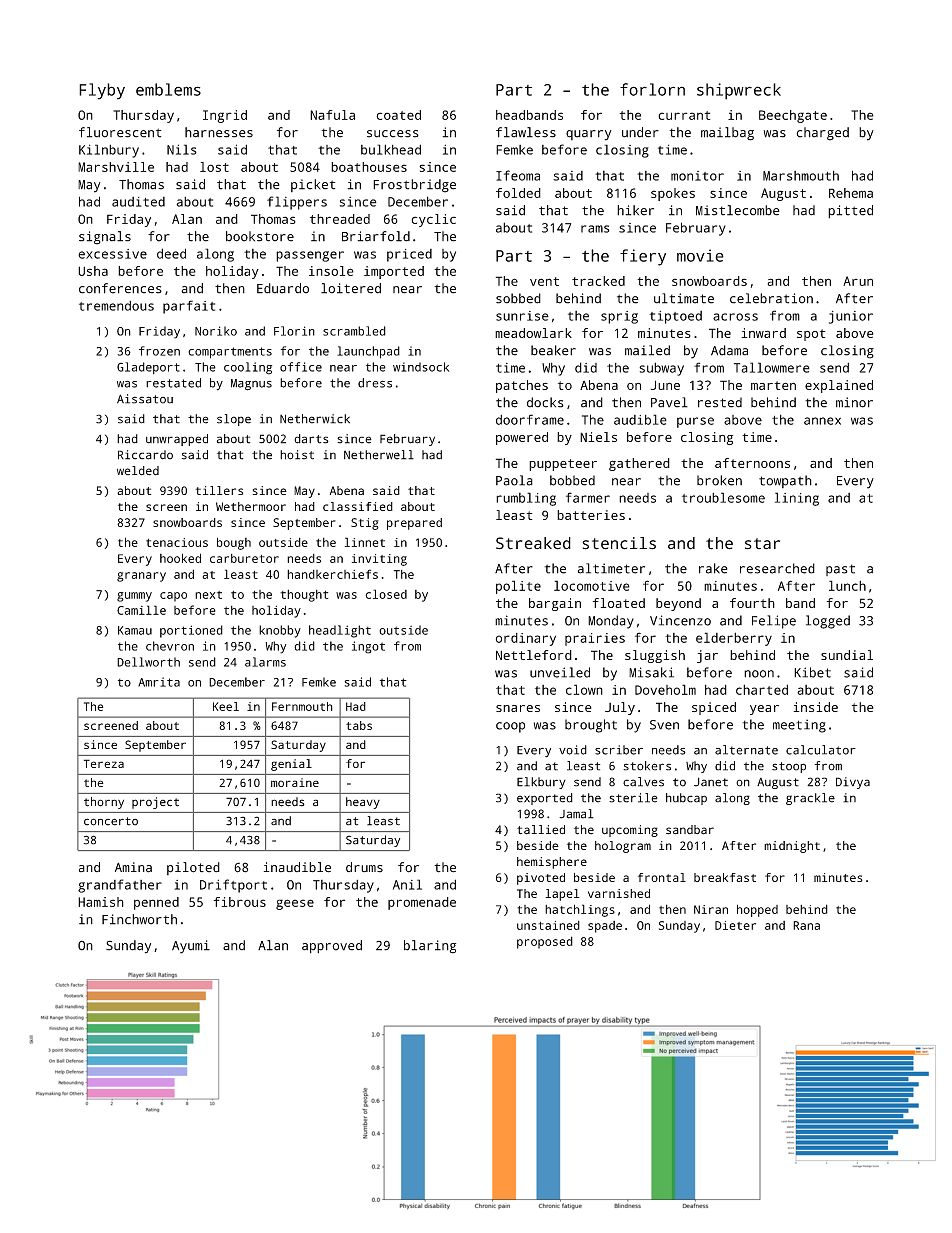 This image has width=952, height=1233. Describe the element at coordinates (191, 947) in the image. I see `Ayumi` at that location.
